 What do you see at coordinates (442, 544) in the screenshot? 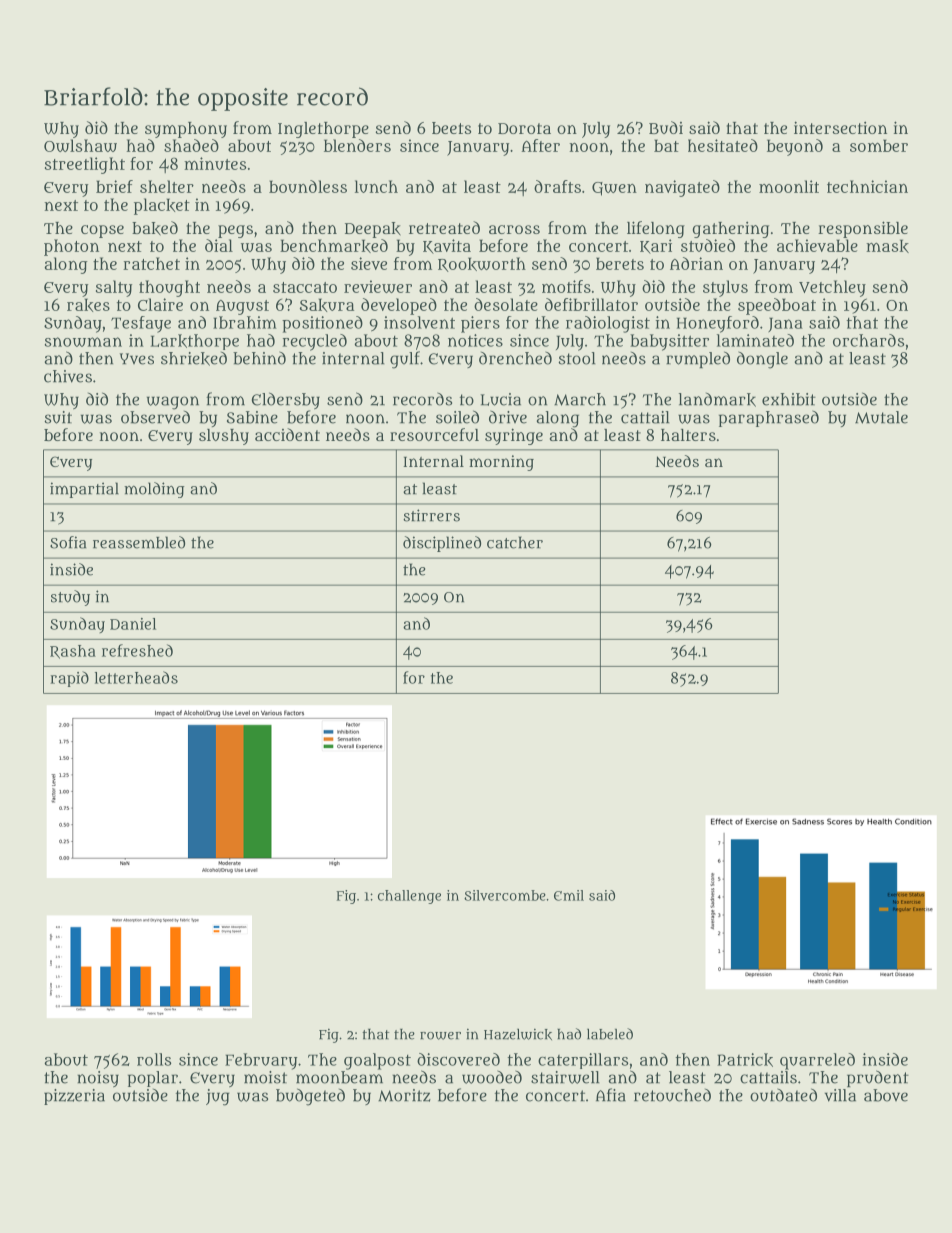
I see `disciplined` at bounding box center [442, 544].
